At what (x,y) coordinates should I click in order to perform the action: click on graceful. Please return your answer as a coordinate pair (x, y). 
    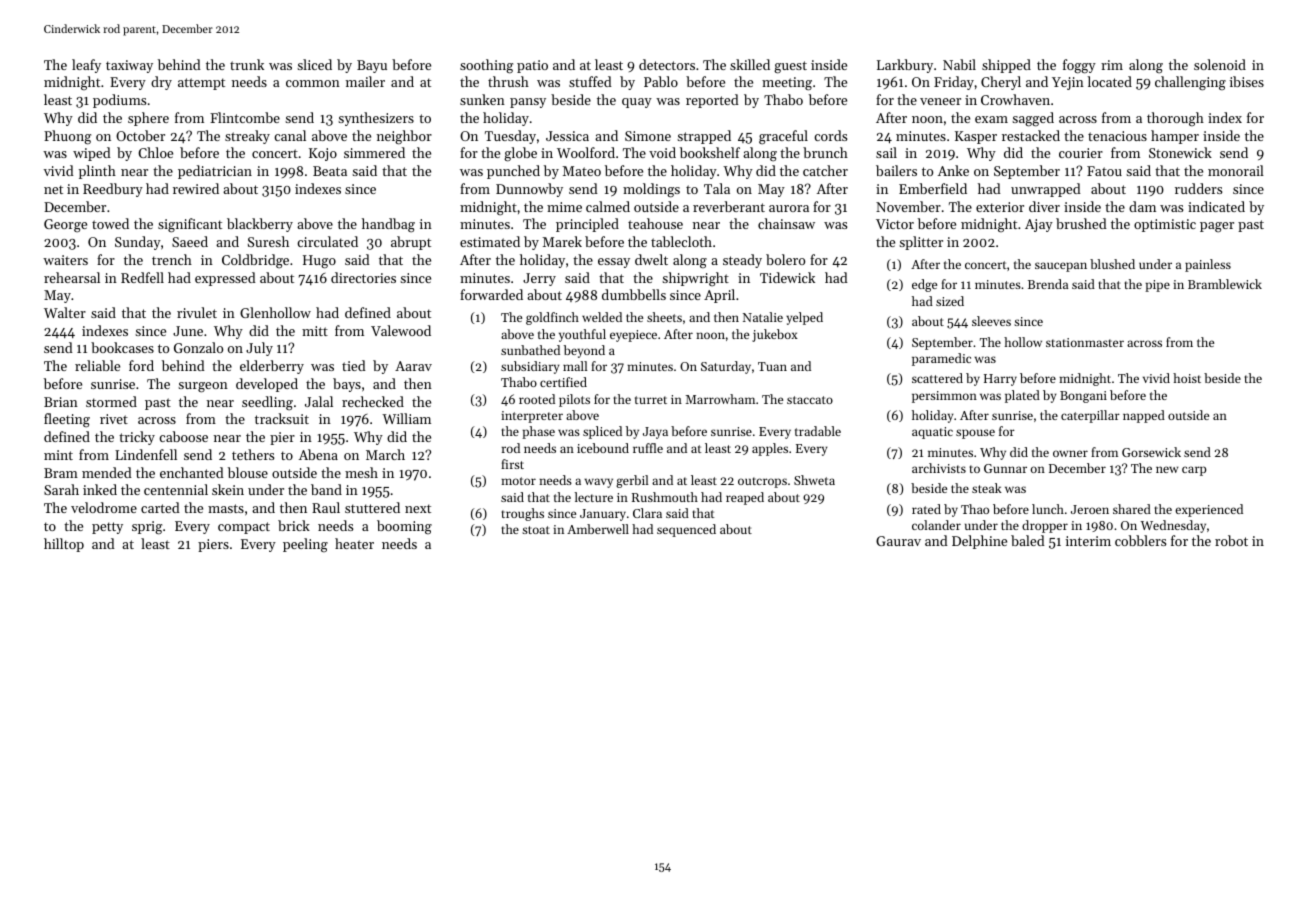
    Looking at the image, I should click on (783, 137).
